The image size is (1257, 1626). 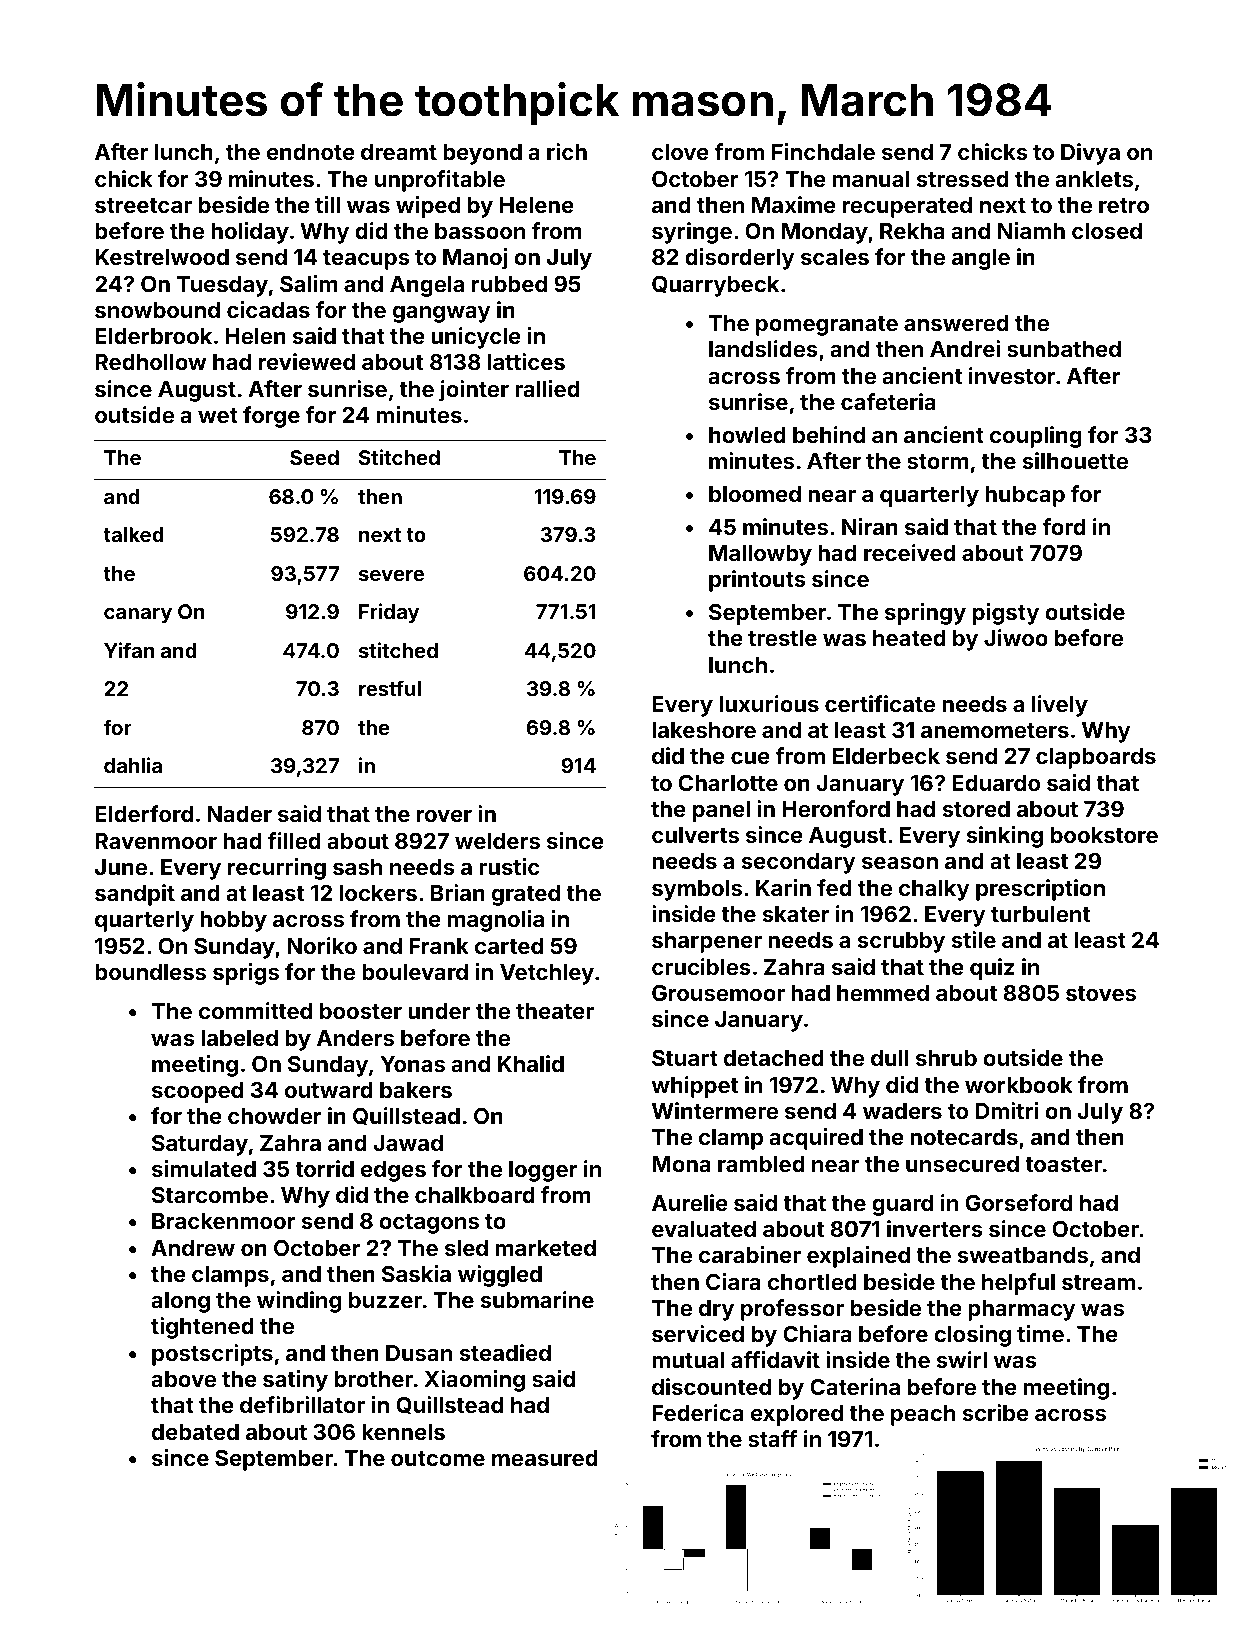 What do you see at coordinates (1063, 1164) in the screenshot?
I see `toaster` at bounding box center [1063, 1164].
